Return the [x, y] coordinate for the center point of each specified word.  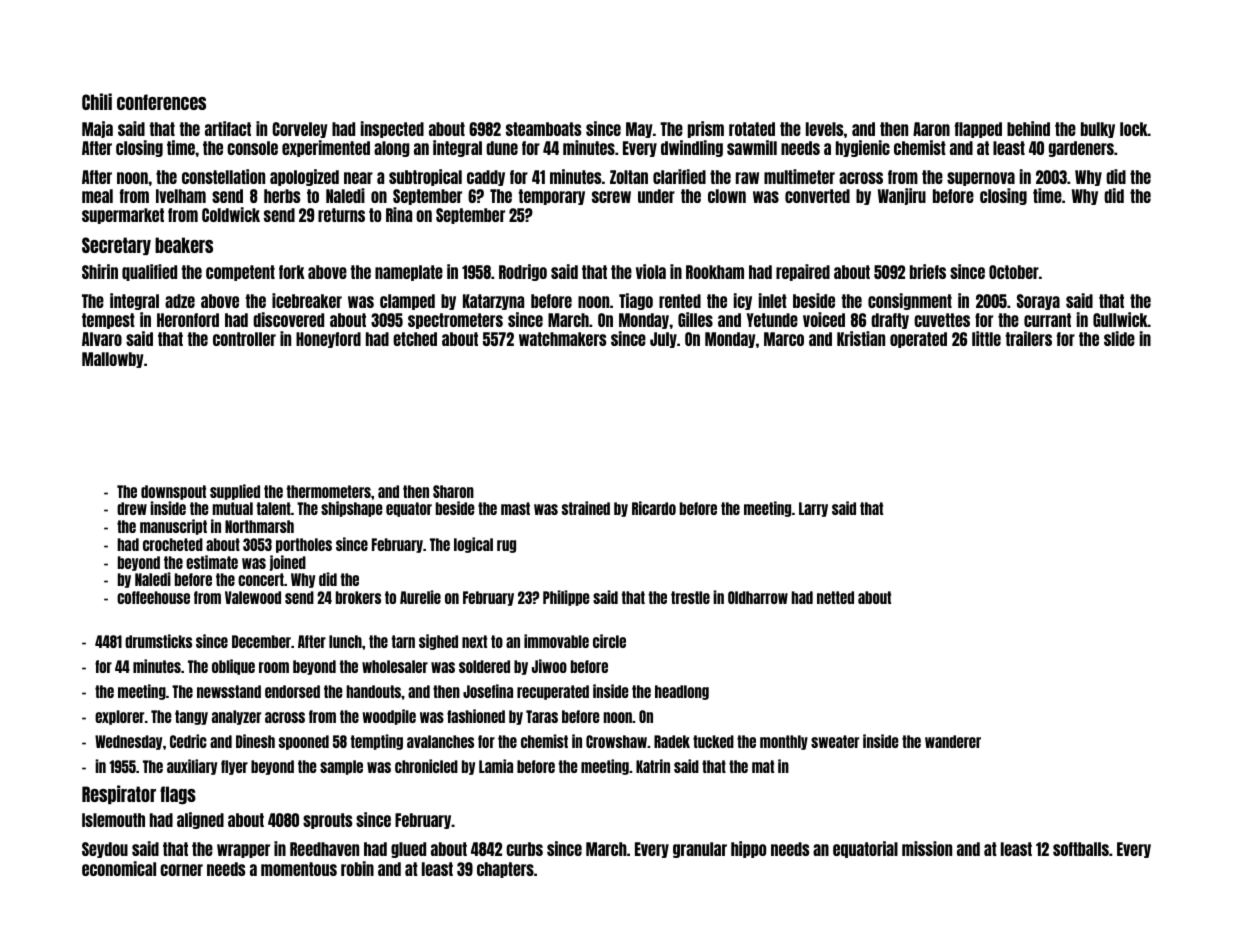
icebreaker [307, 300]
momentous [299, 869]
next [474, 641]
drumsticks [158, 641]
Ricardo [654, 508]
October [1014, 272]
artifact [228, 128]
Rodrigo [523, 272]
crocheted [173, 544]
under [656, 196]
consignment [910, 301]
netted [835, 597]
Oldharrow [758, 597]
